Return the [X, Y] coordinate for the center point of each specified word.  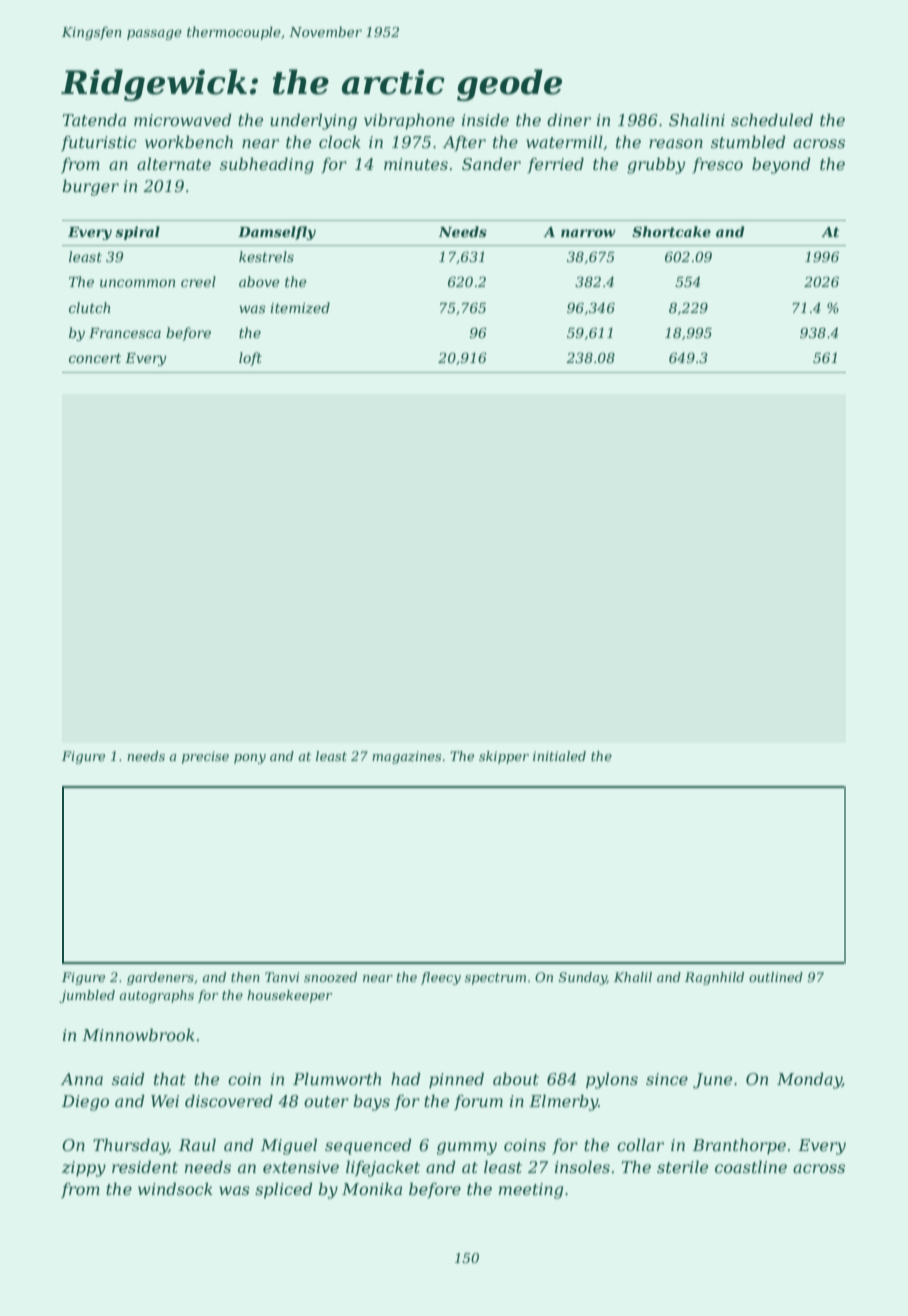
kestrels [266, 256]
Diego [85, 1103]
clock [340, 141]
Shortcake [671, 231]
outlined [776, 977]
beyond [781, 165]
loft [250, 359]
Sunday [583, 978]
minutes [416, 164]
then [245, 977]
